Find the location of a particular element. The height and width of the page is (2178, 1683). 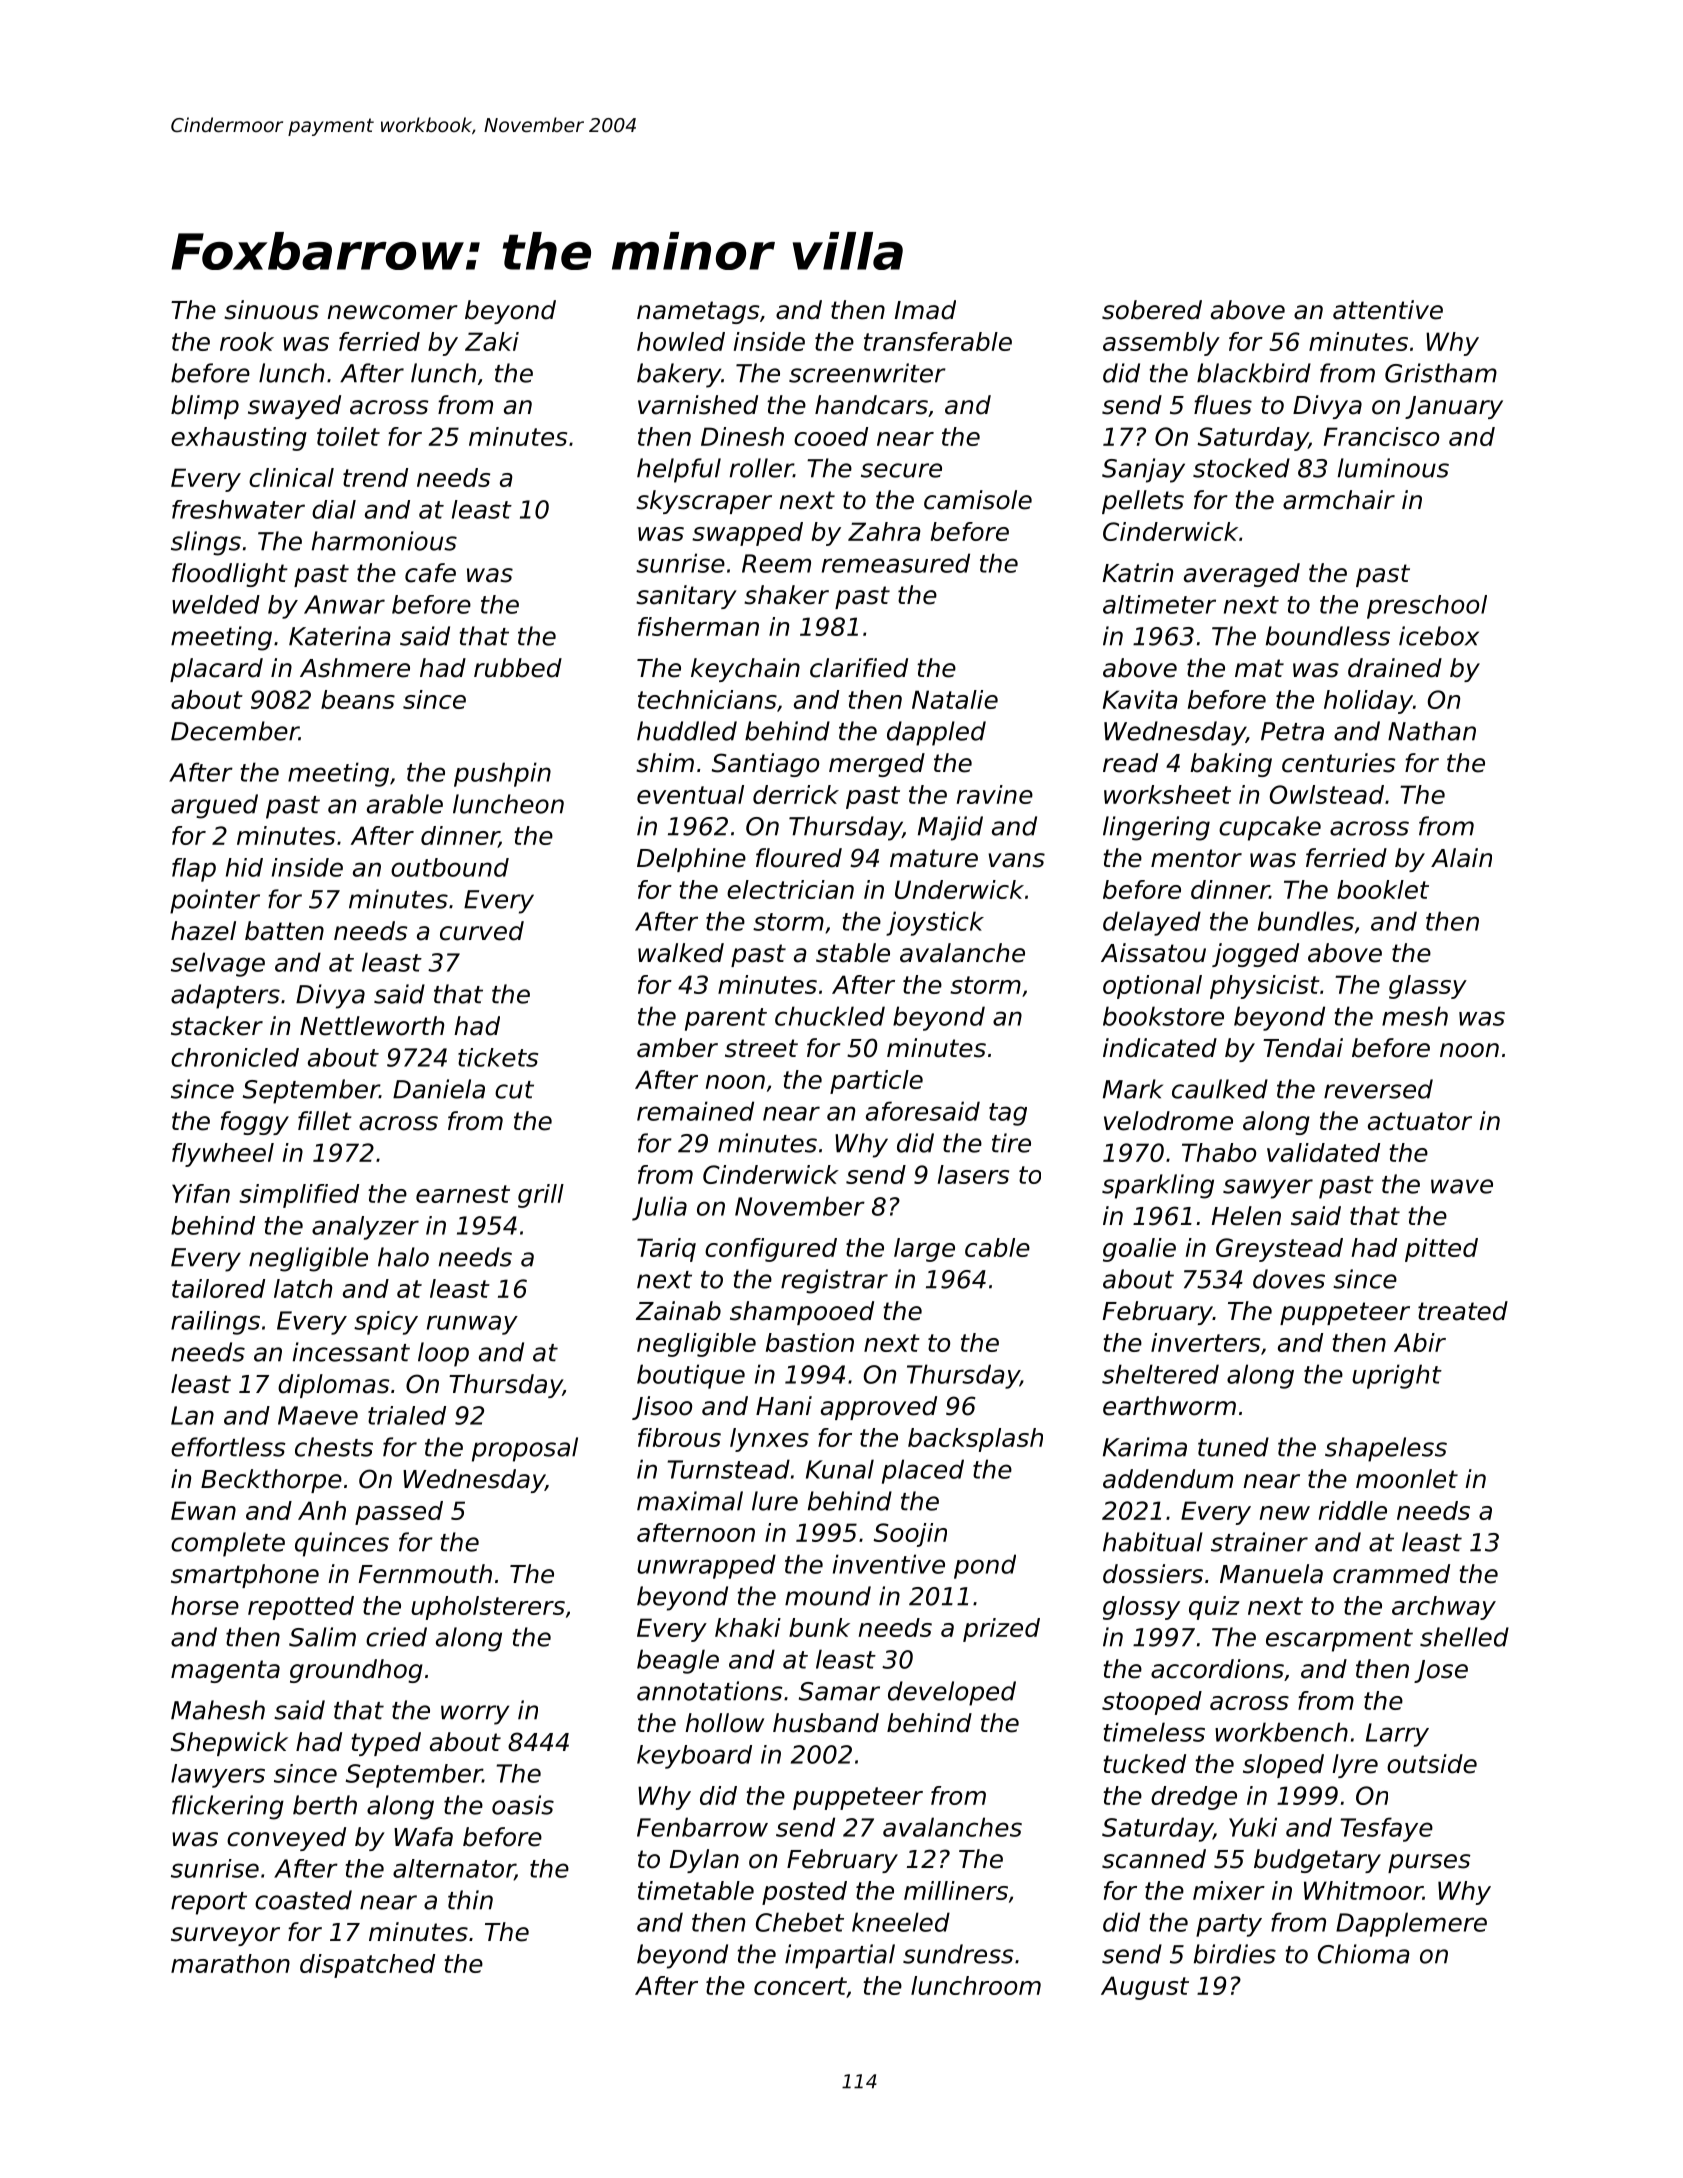

Yuki is located at coordinates (1253, 1827).
